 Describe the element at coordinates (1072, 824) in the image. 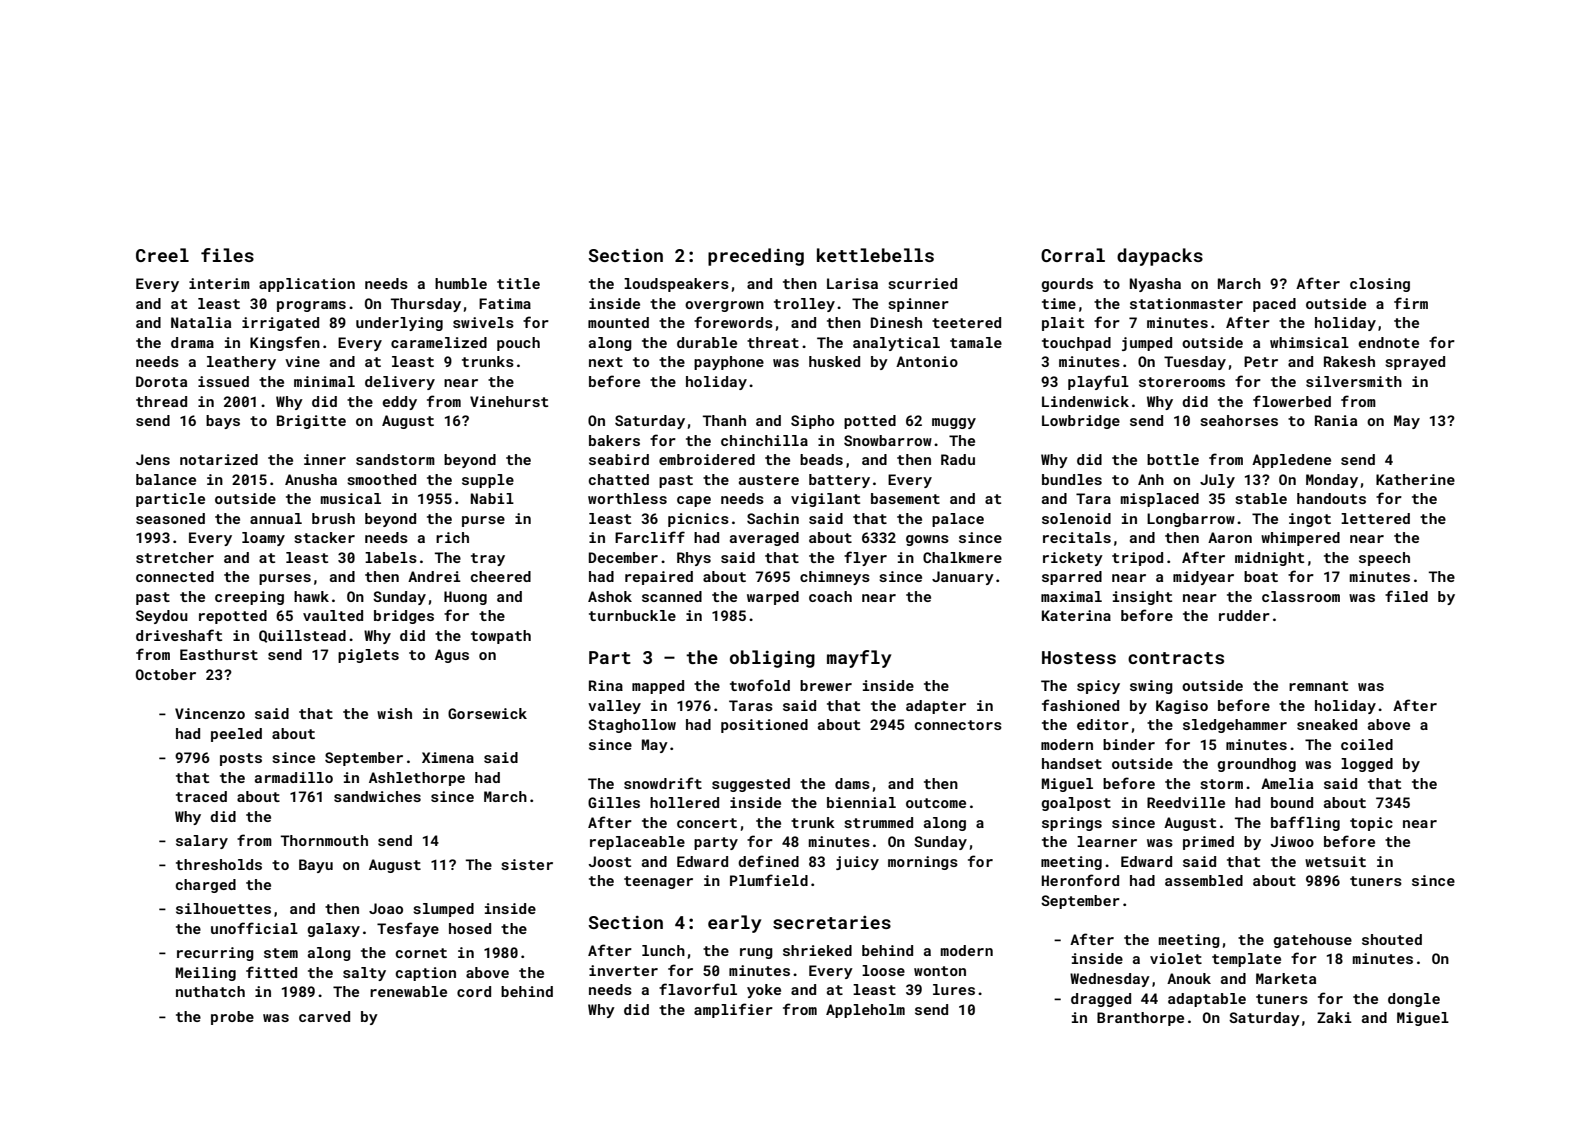

I see `springs` at that location.
